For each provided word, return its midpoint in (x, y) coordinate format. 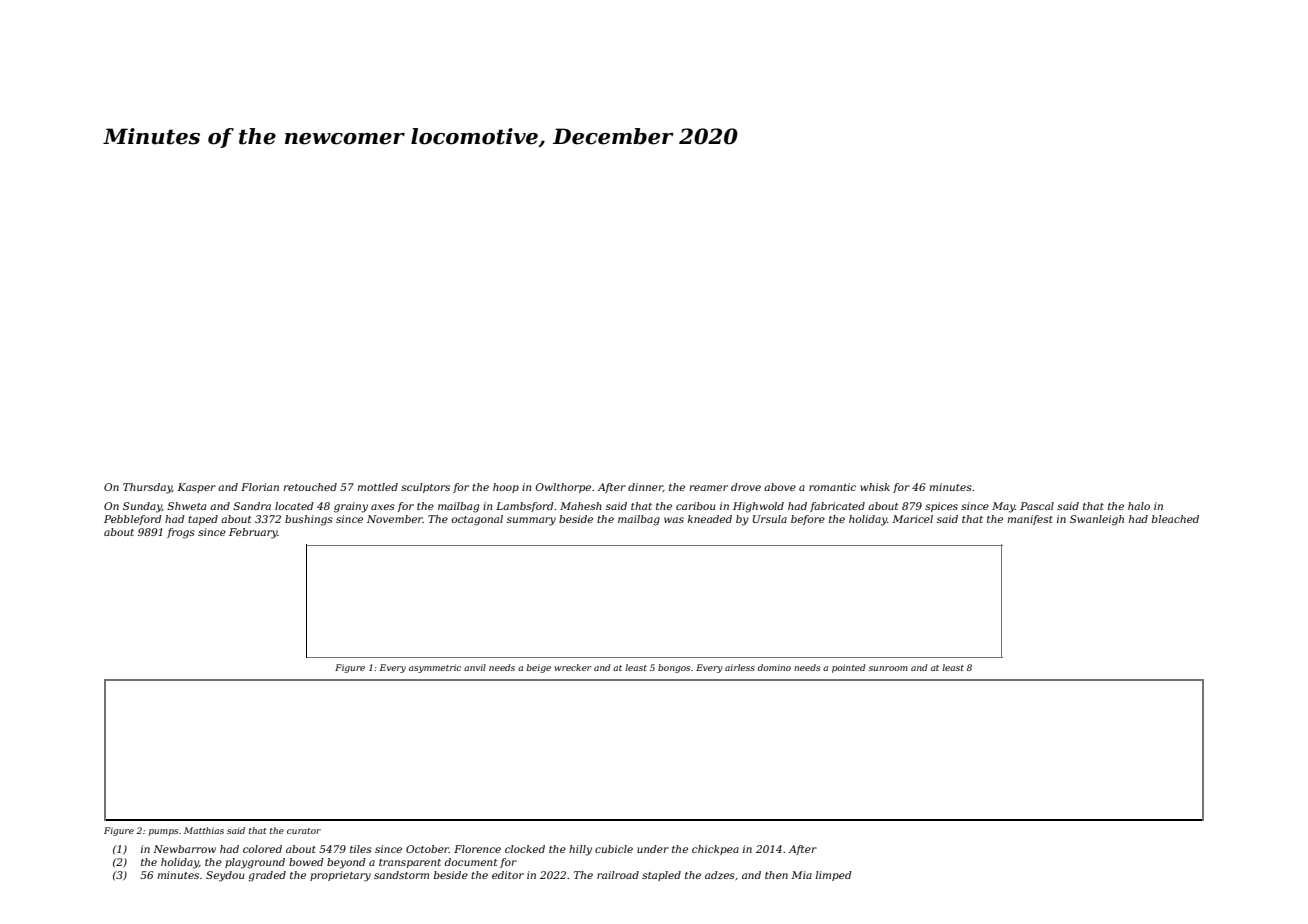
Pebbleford (133, 520)
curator (304, 831)
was (674, 520)
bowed (306, 862)
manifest (1030, 520)
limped (834, 876)
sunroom (888, 668)
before (808, 520)
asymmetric (435, 668)
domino (774, 667)
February (253, 533)
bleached (1175, 519)
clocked (525, 849)
